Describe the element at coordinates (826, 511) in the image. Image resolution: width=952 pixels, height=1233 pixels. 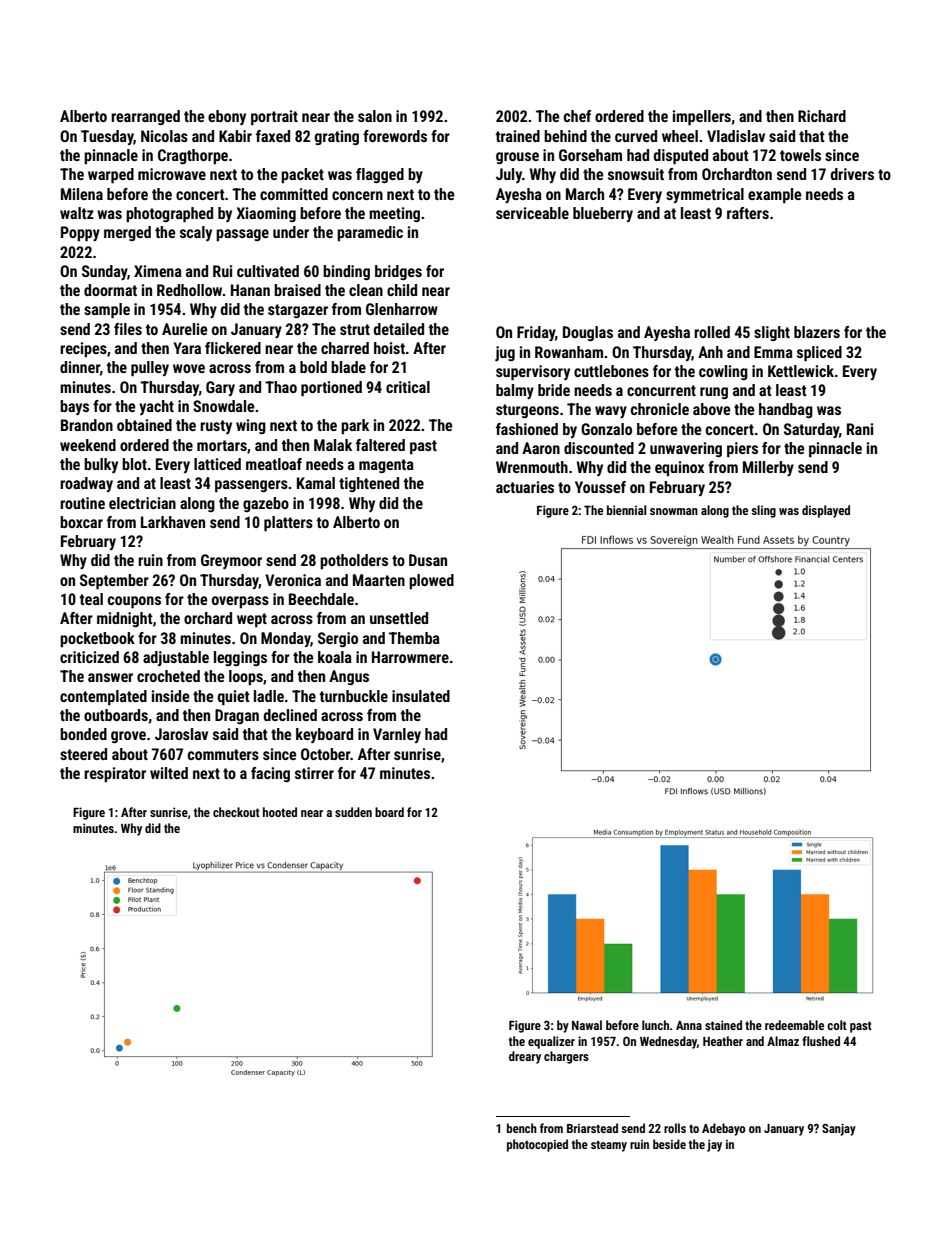
I see `displayed` at that location.
